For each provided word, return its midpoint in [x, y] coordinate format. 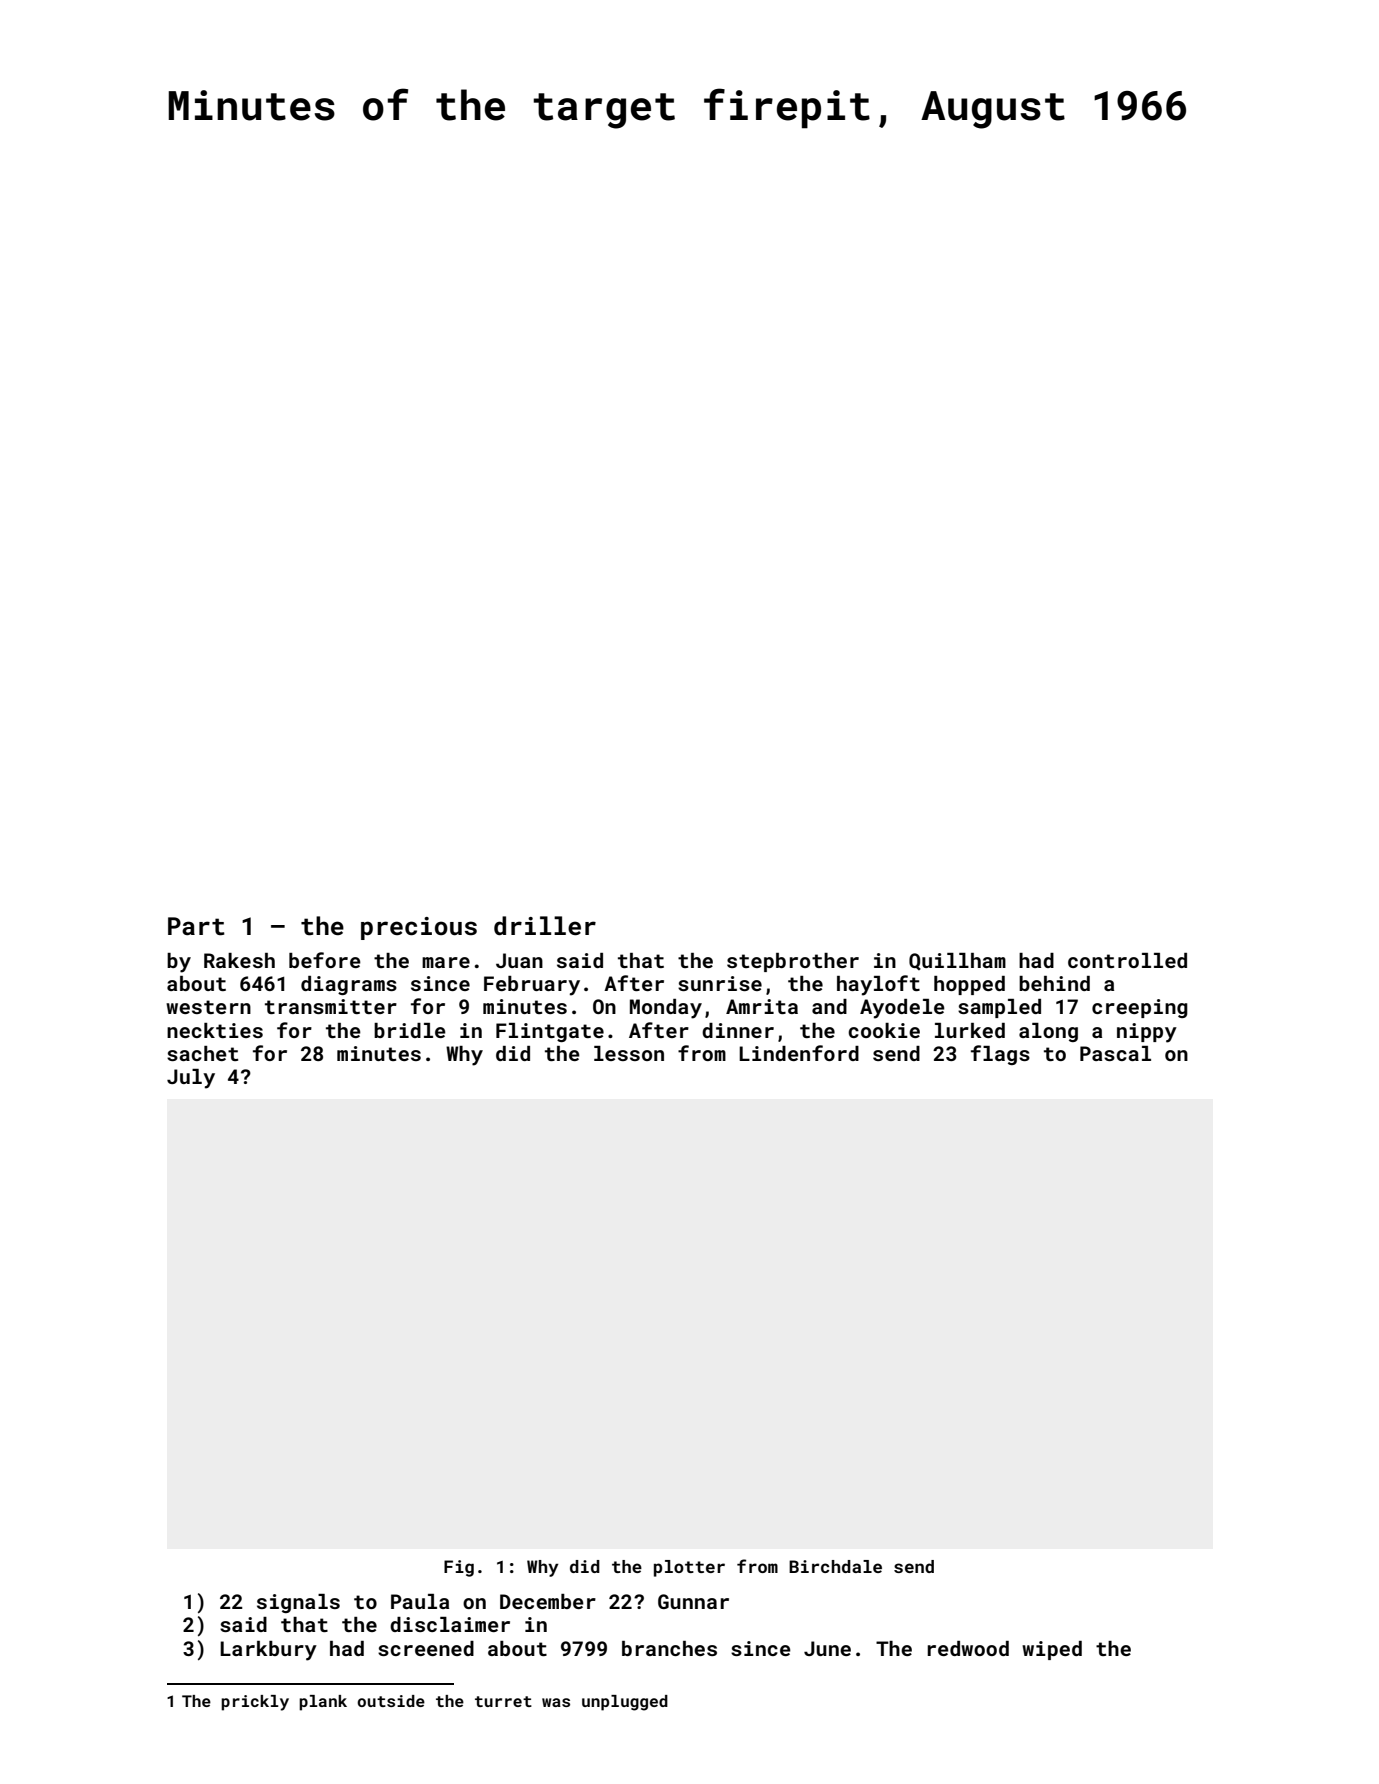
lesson [629, 1053]
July [191, 1079]
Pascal [1115, 1053]
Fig [459, 1568]
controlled [1127, 960]
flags [1000, 1055]
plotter [689, 1568]
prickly [255, 1703]
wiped [1052, 1650]
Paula [420, 1601]
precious [419, 928]
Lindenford [799, 1053]
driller [545, 925]
